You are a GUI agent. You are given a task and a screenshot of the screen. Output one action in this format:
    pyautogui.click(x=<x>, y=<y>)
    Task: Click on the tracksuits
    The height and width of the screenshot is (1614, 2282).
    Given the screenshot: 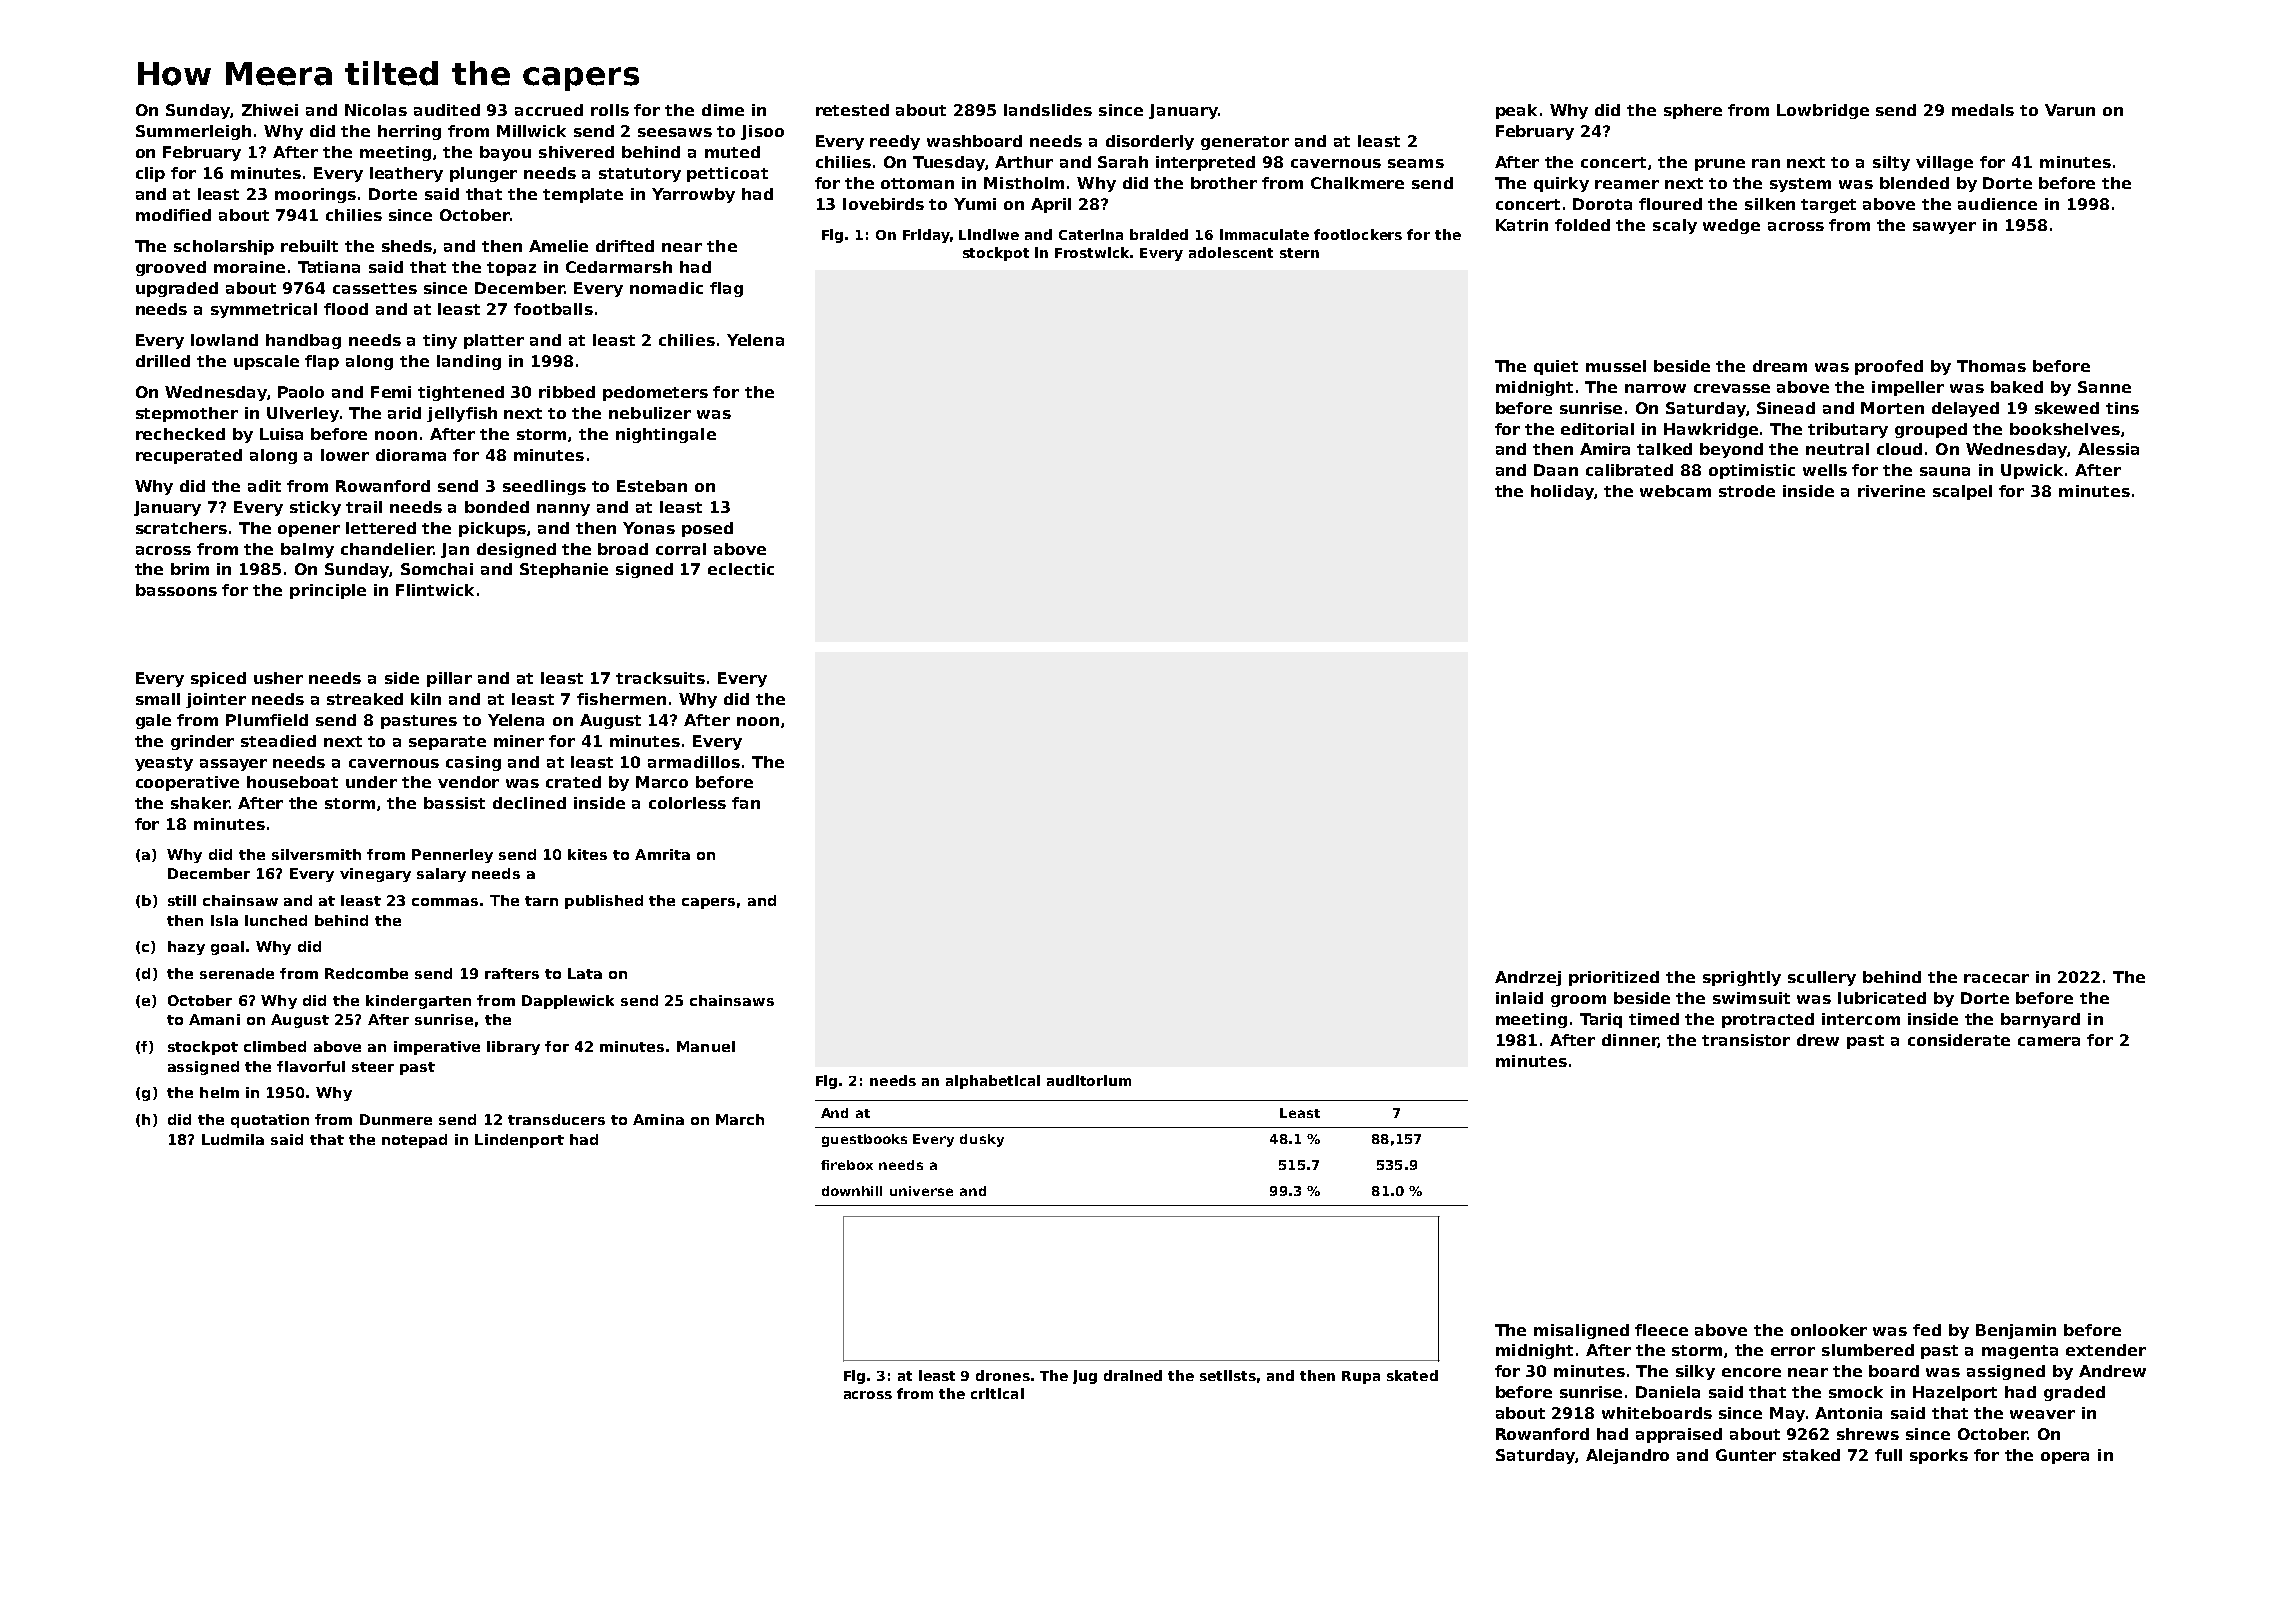 What is the action you would take?
    pyautogui.click(x=660, y=678)
